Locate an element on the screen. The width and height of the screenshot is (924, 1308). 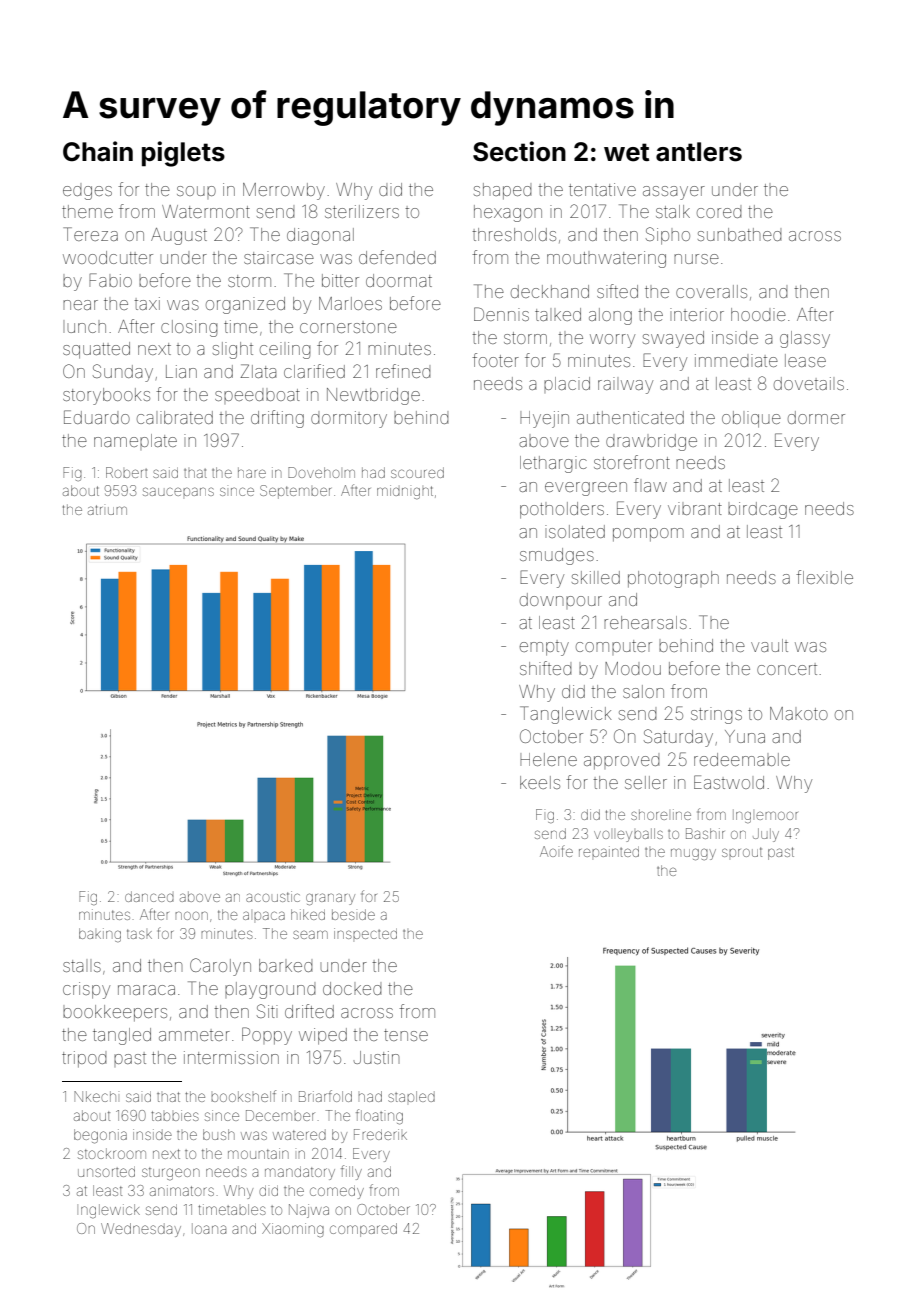
atrium is located at coordinates (107, 510).
